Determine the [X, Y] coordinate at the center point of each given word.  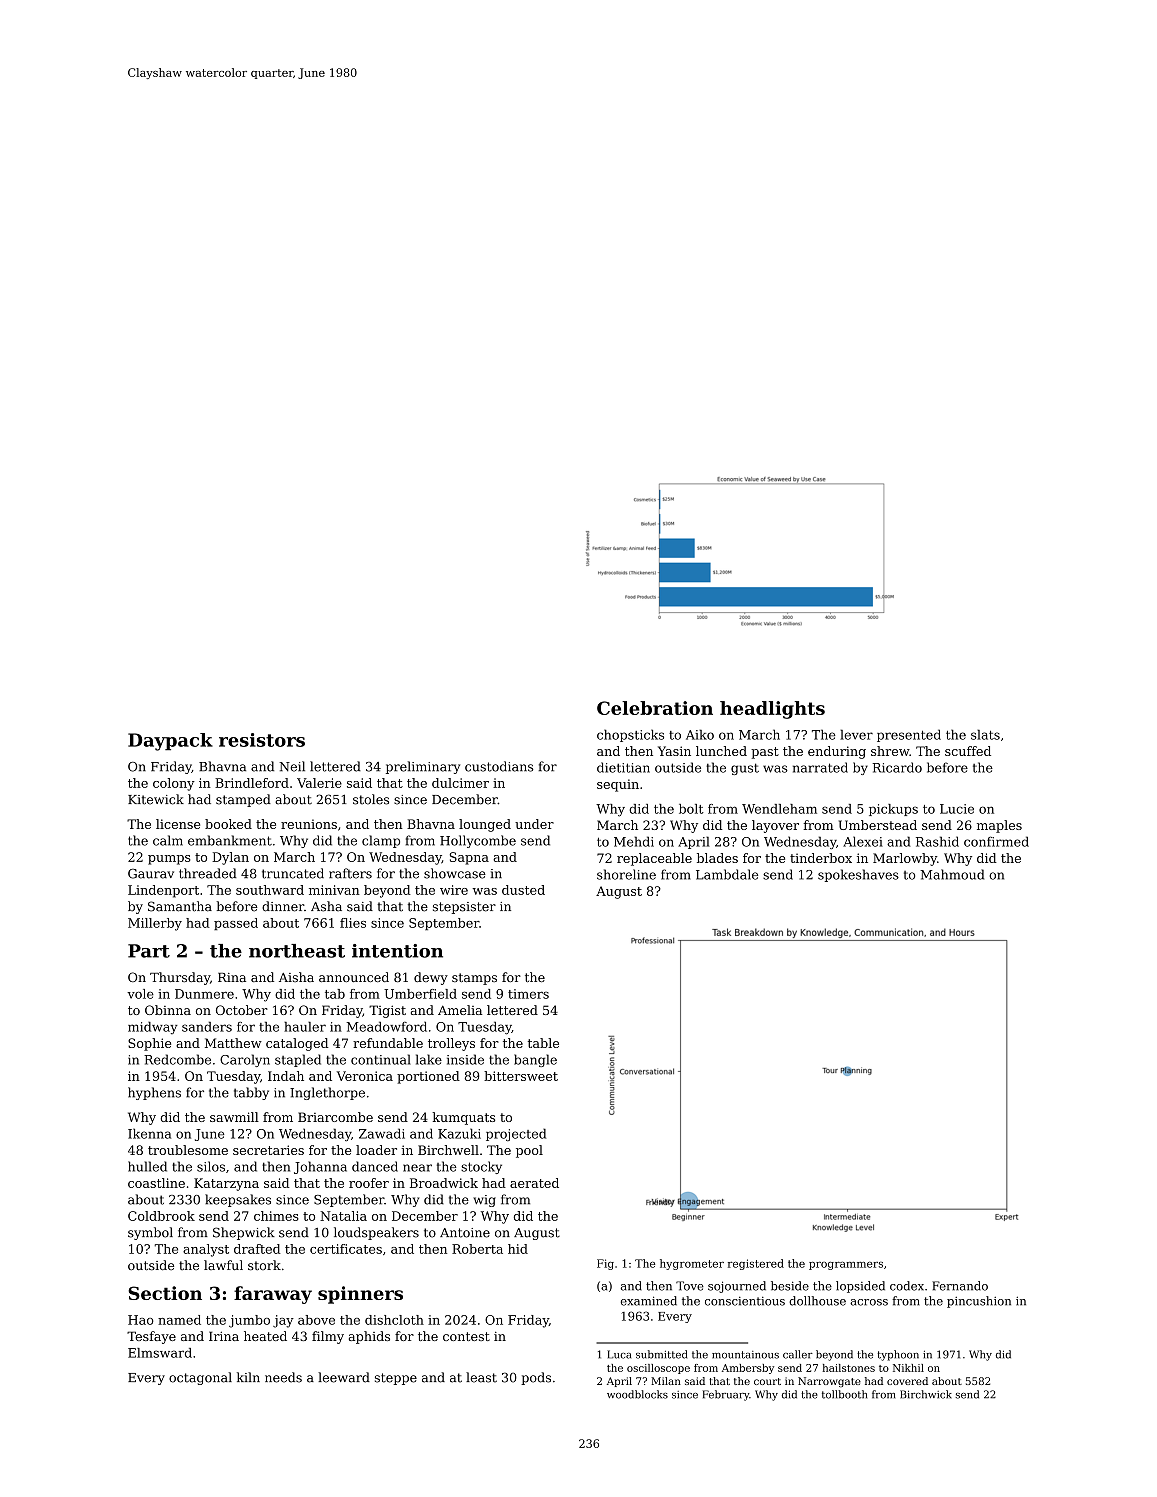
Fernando [960, 1286]
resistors [262, 740]
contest [466, 1336]
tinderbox [821, 858]
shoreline [626, 874]
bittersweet [521, 1076]
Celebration [655, 708]
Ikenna [149, 1133]
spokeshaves [858, 875]
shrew [890, 751]
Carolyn [245, 1060]
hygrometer [692, 1264]
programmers [846, 1265]
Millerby [155, 924]
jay [283, 1321]
